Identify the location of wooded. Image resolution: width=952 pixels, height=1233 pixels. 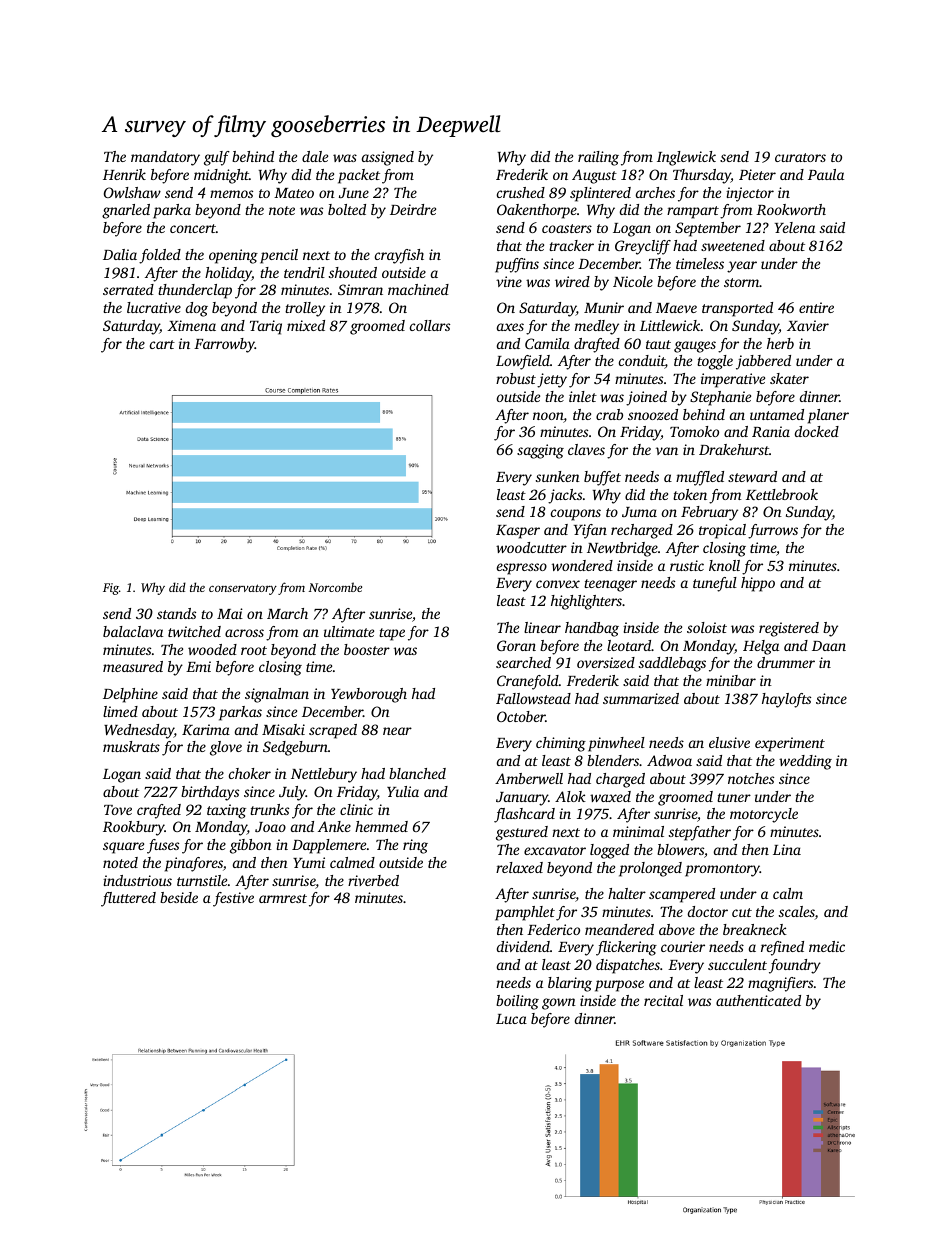
(212, 649).
